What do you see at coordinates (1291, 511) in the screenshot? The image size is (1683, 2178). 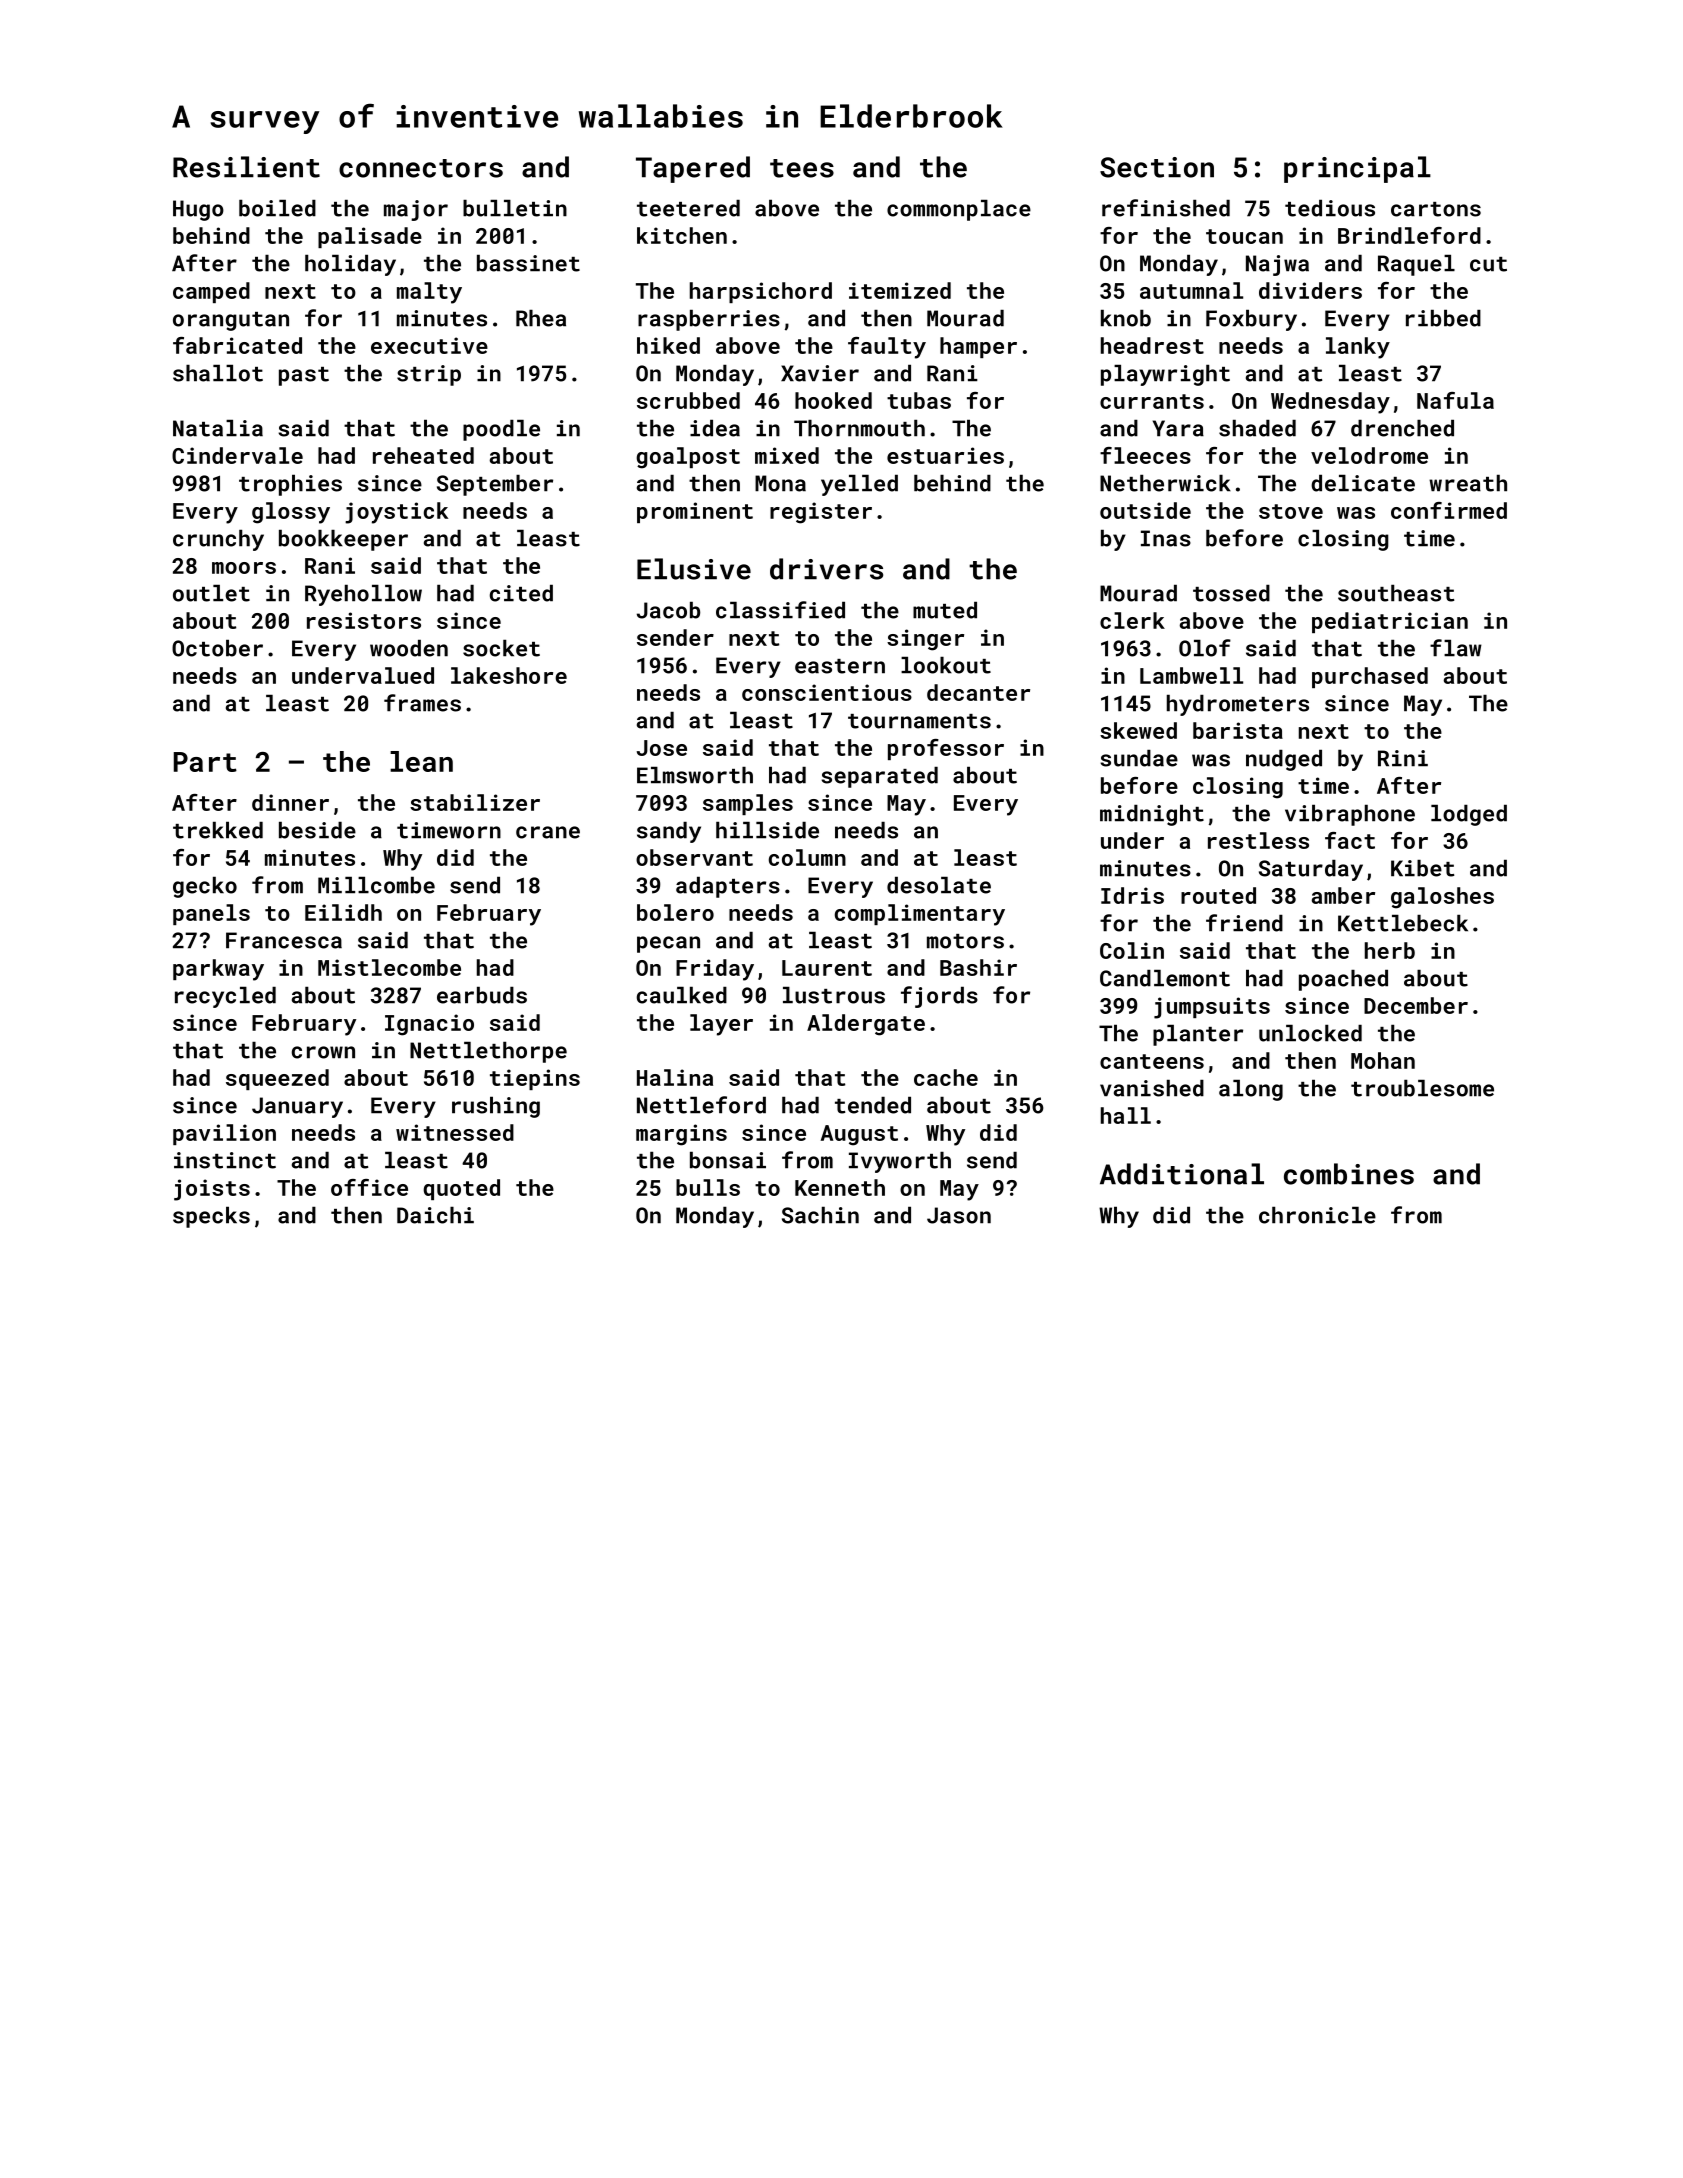 I see `stove` at bounding box center [1291, 511].
